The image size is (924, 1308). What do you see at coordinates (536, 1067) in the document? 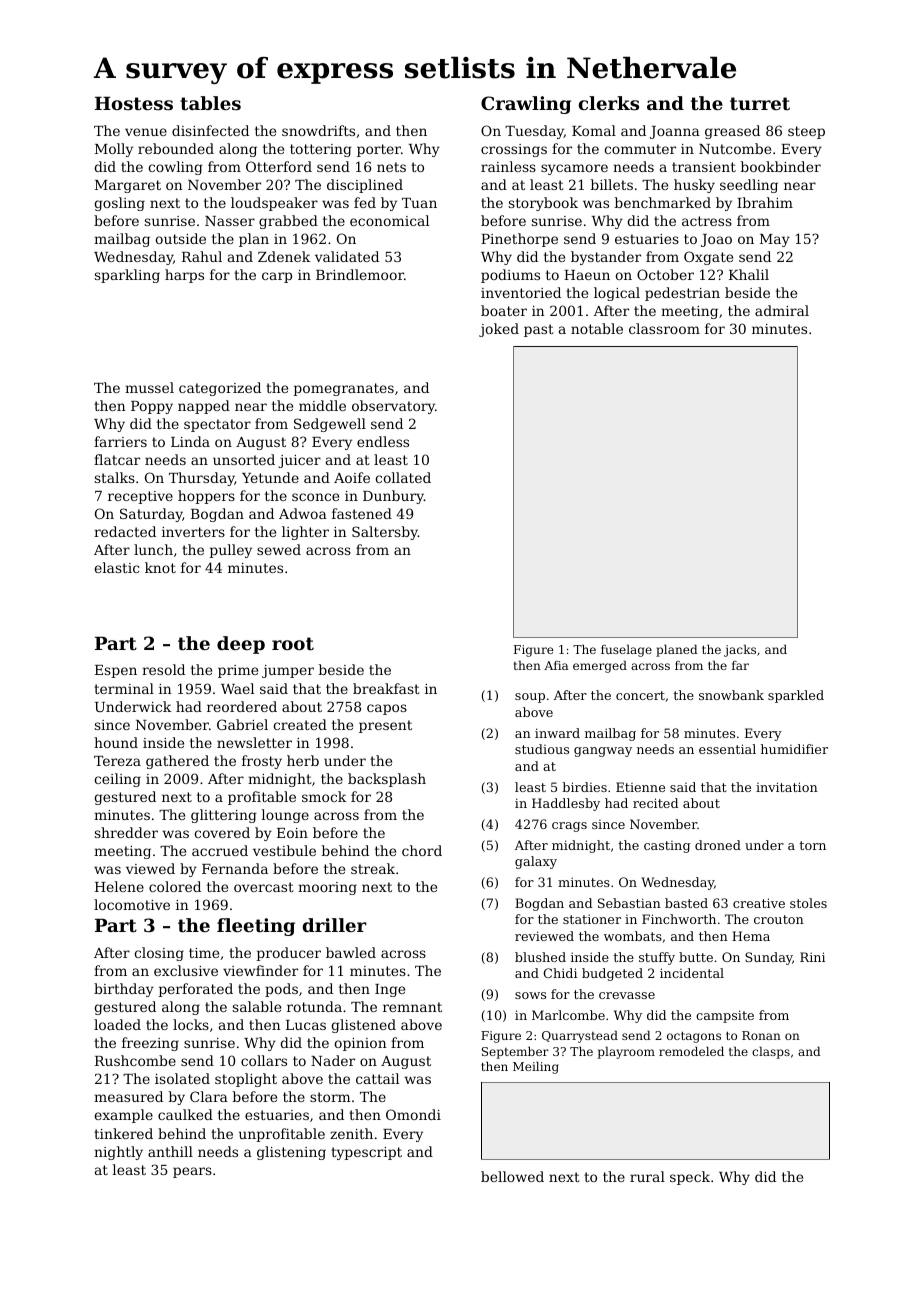
I see `Meiling` at bounding box center [536, 1067].
